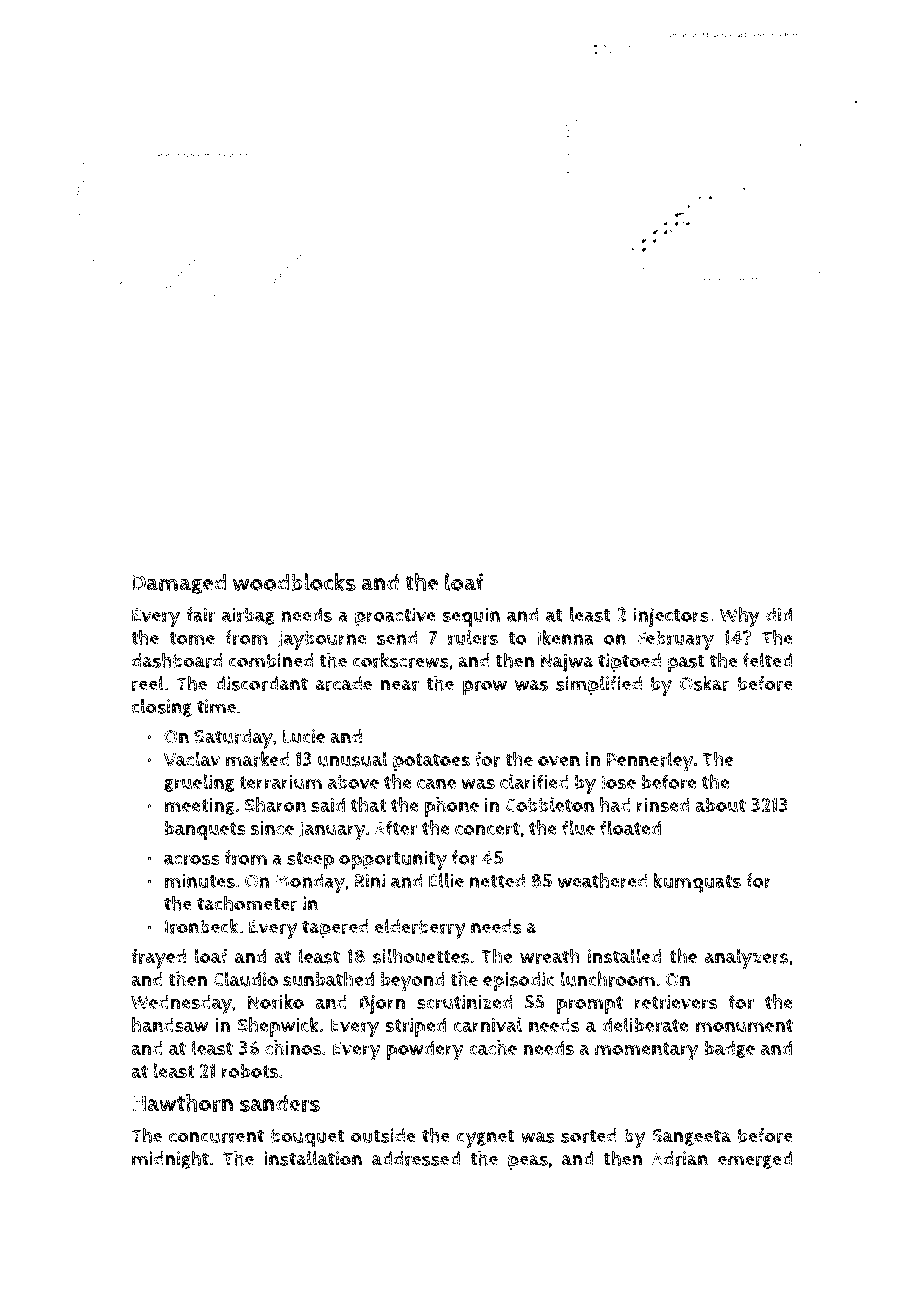  I want to click on woodblocks, so click(294, 582).
